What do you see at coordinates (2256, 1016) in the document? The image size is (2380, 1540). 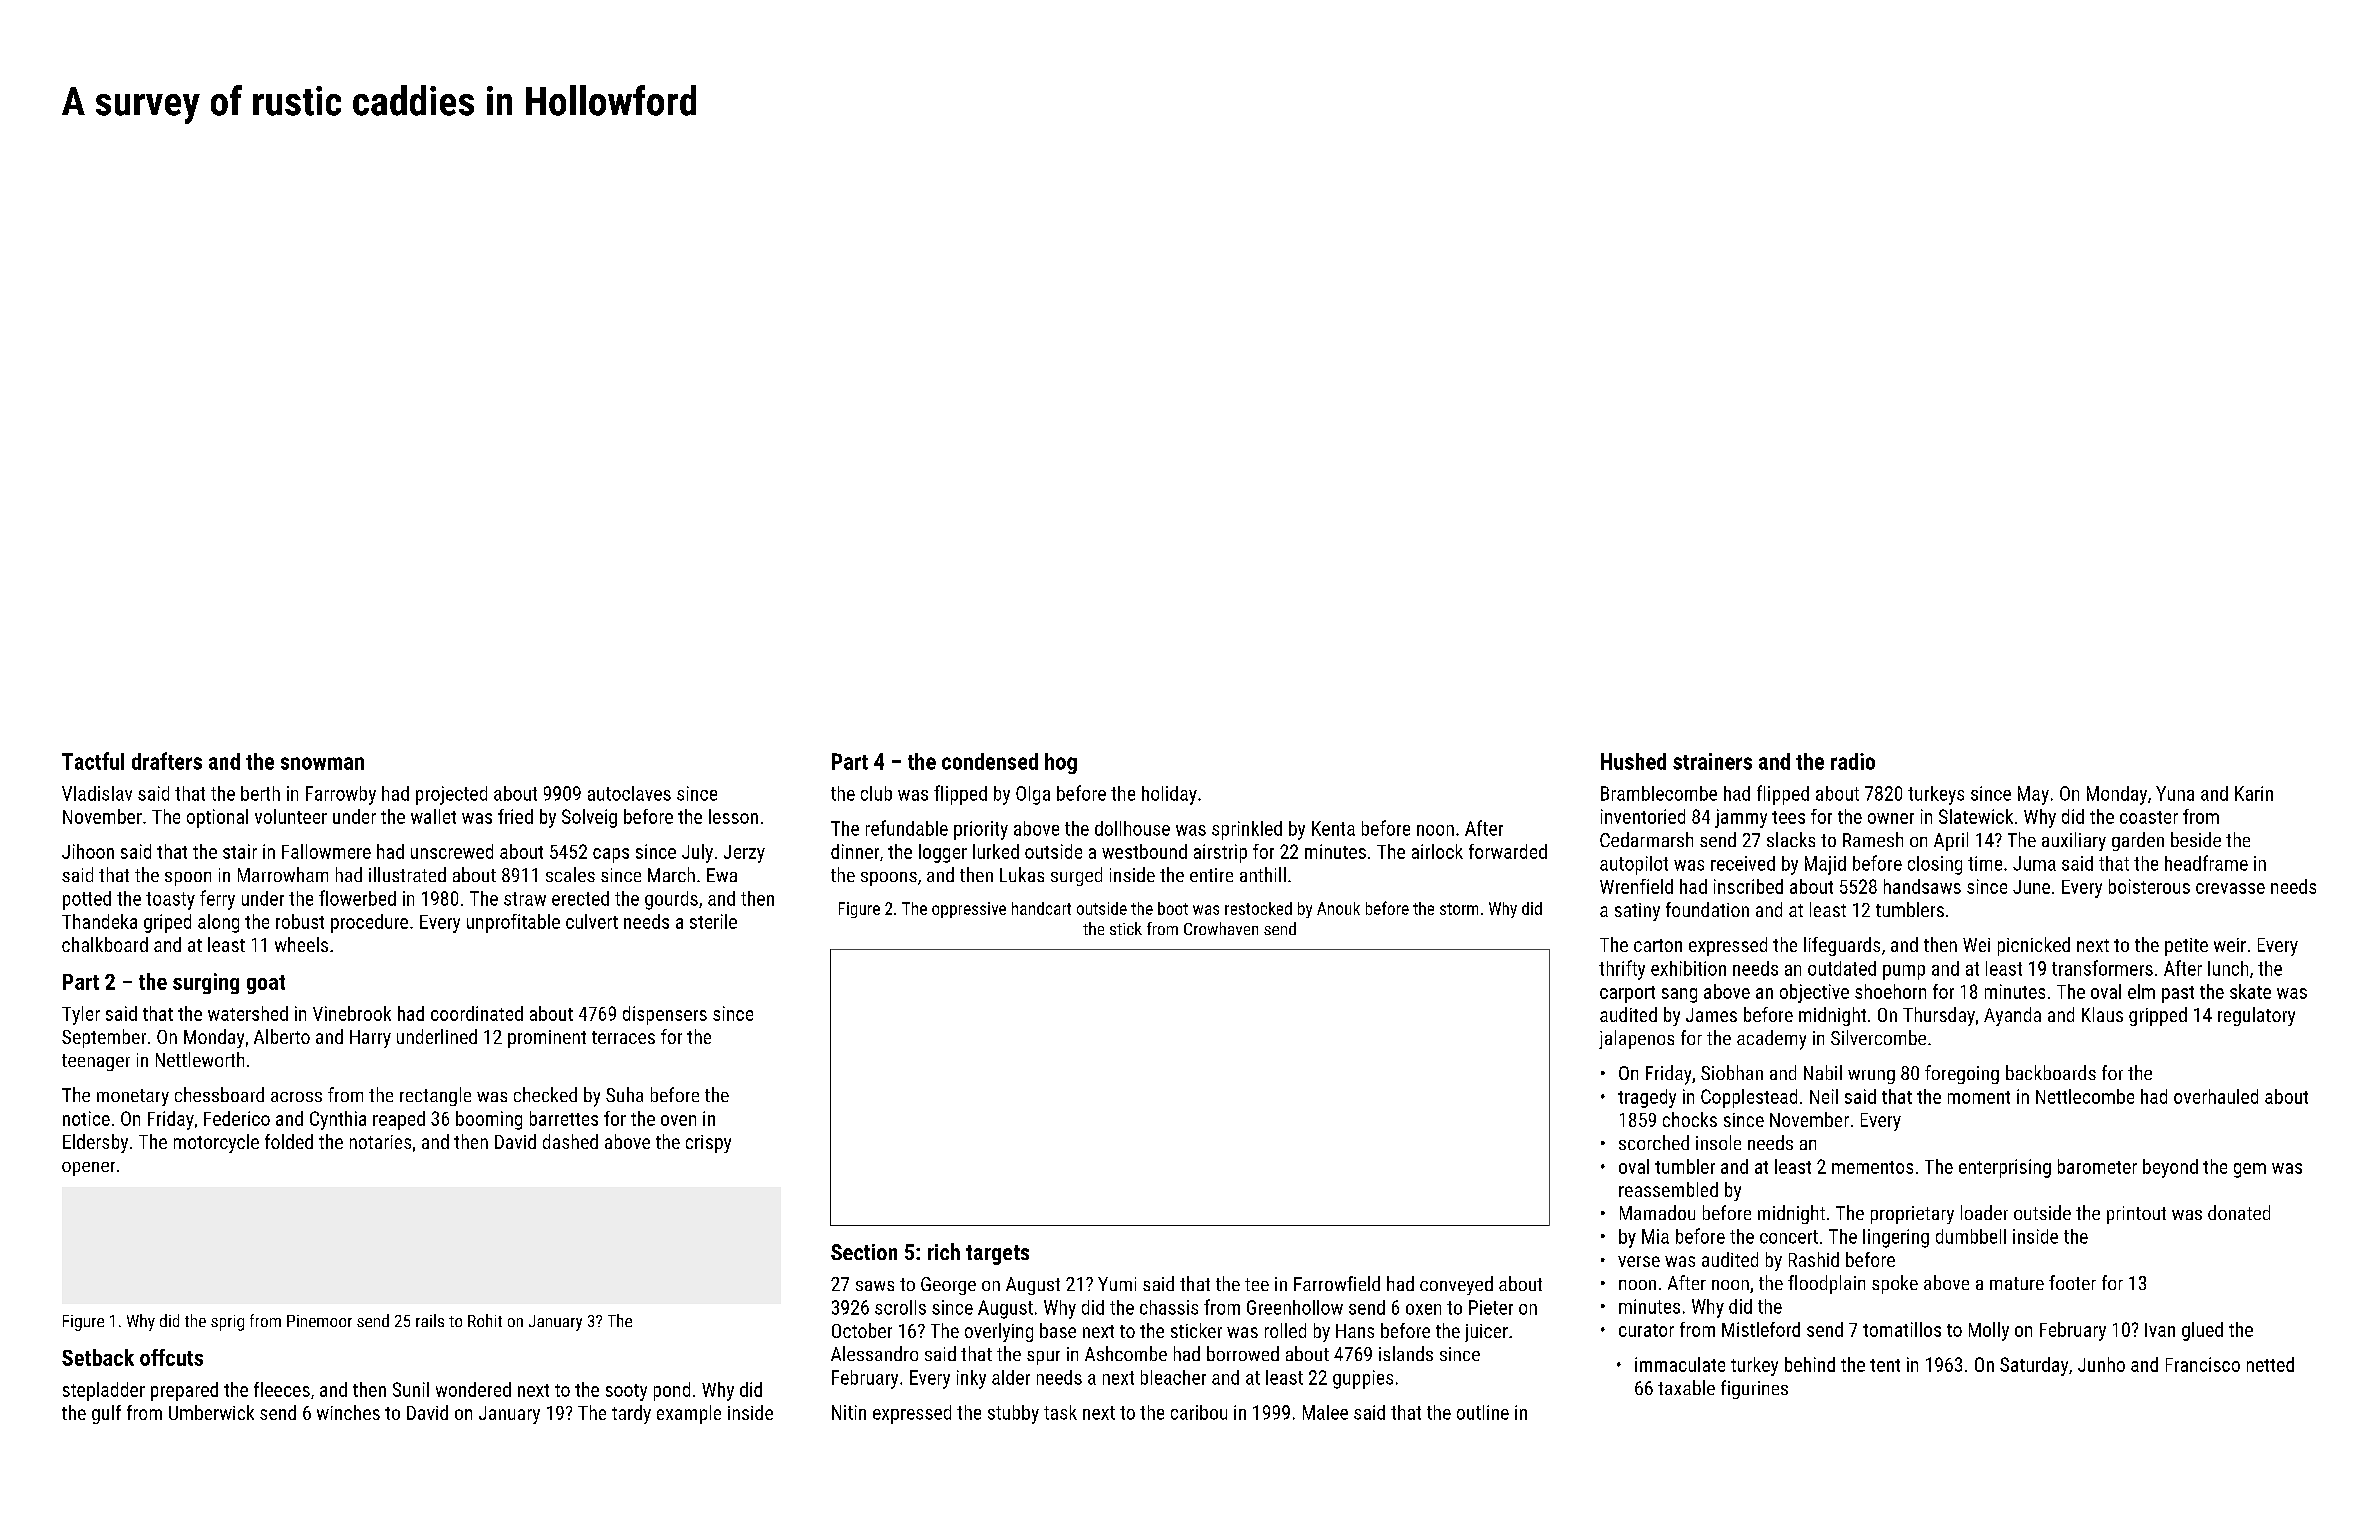 I see `regulatory` at bounding box center [2256, 1016].
